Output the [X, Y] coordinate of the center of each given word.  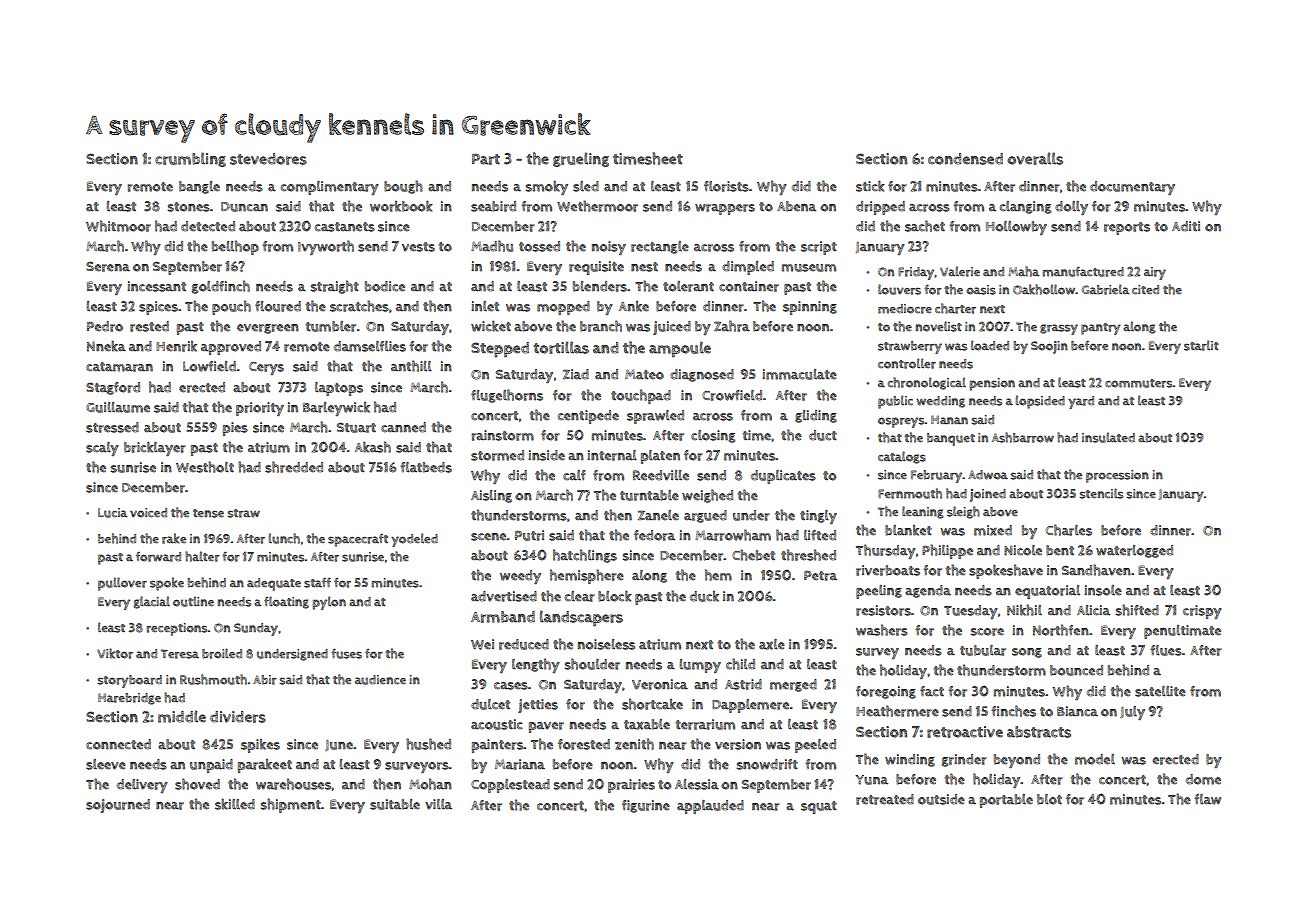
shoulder [592, 664]
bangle [199, 187]
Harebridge [129, 699]
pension [992, 384]
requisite [596, 268]
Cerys [266, 368]
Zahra [732, 326]
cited [1145, 289]
